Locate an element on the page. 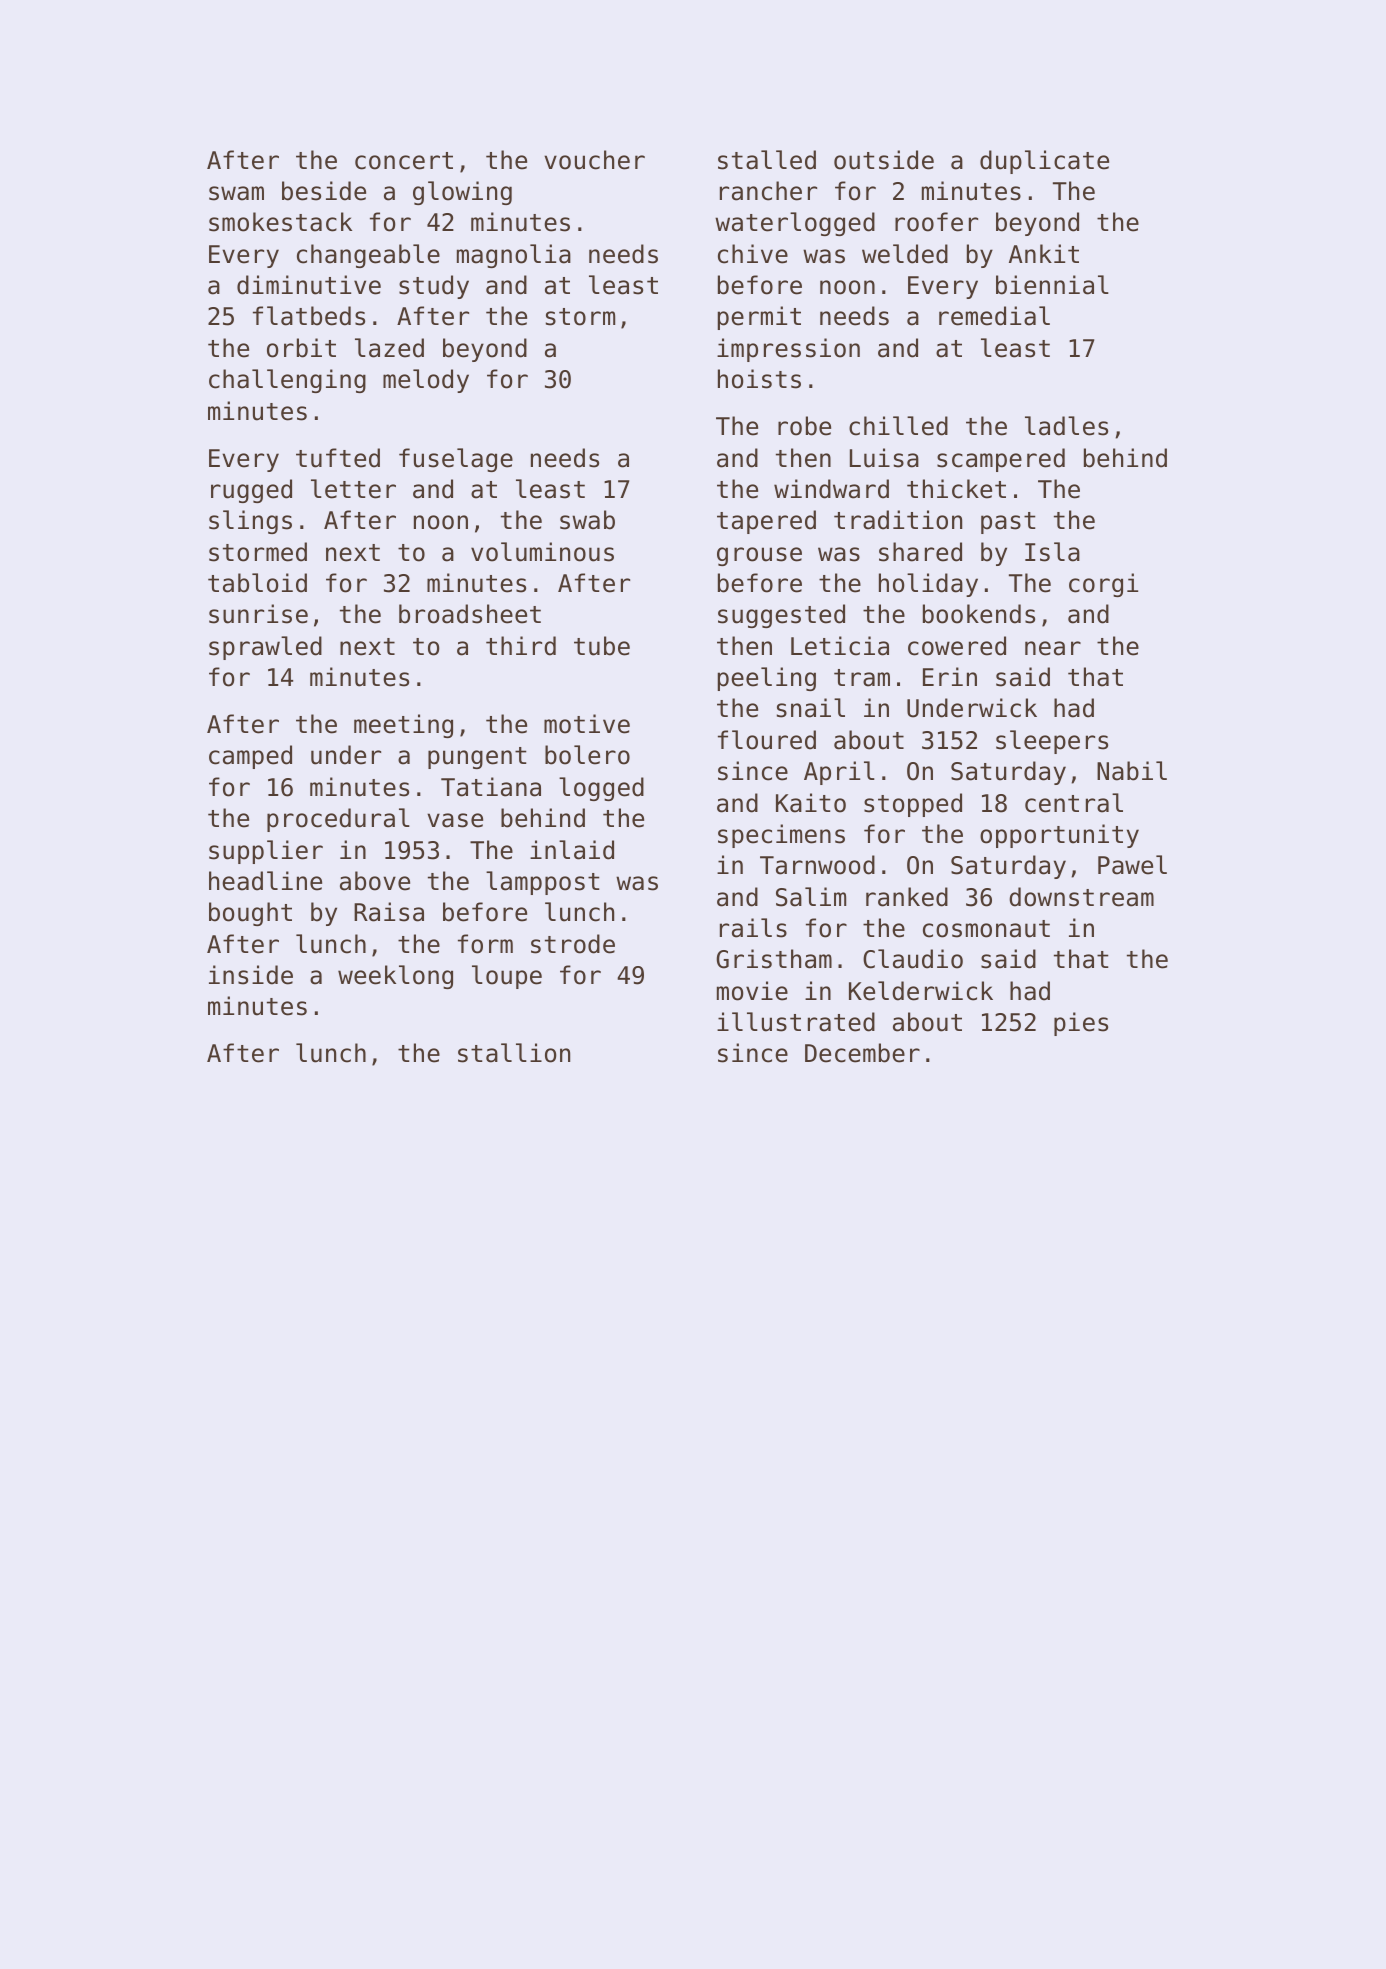 Image resolution: width=1386 pixels, height=1969 pixels. December is located at coordinates (862, 1053).
